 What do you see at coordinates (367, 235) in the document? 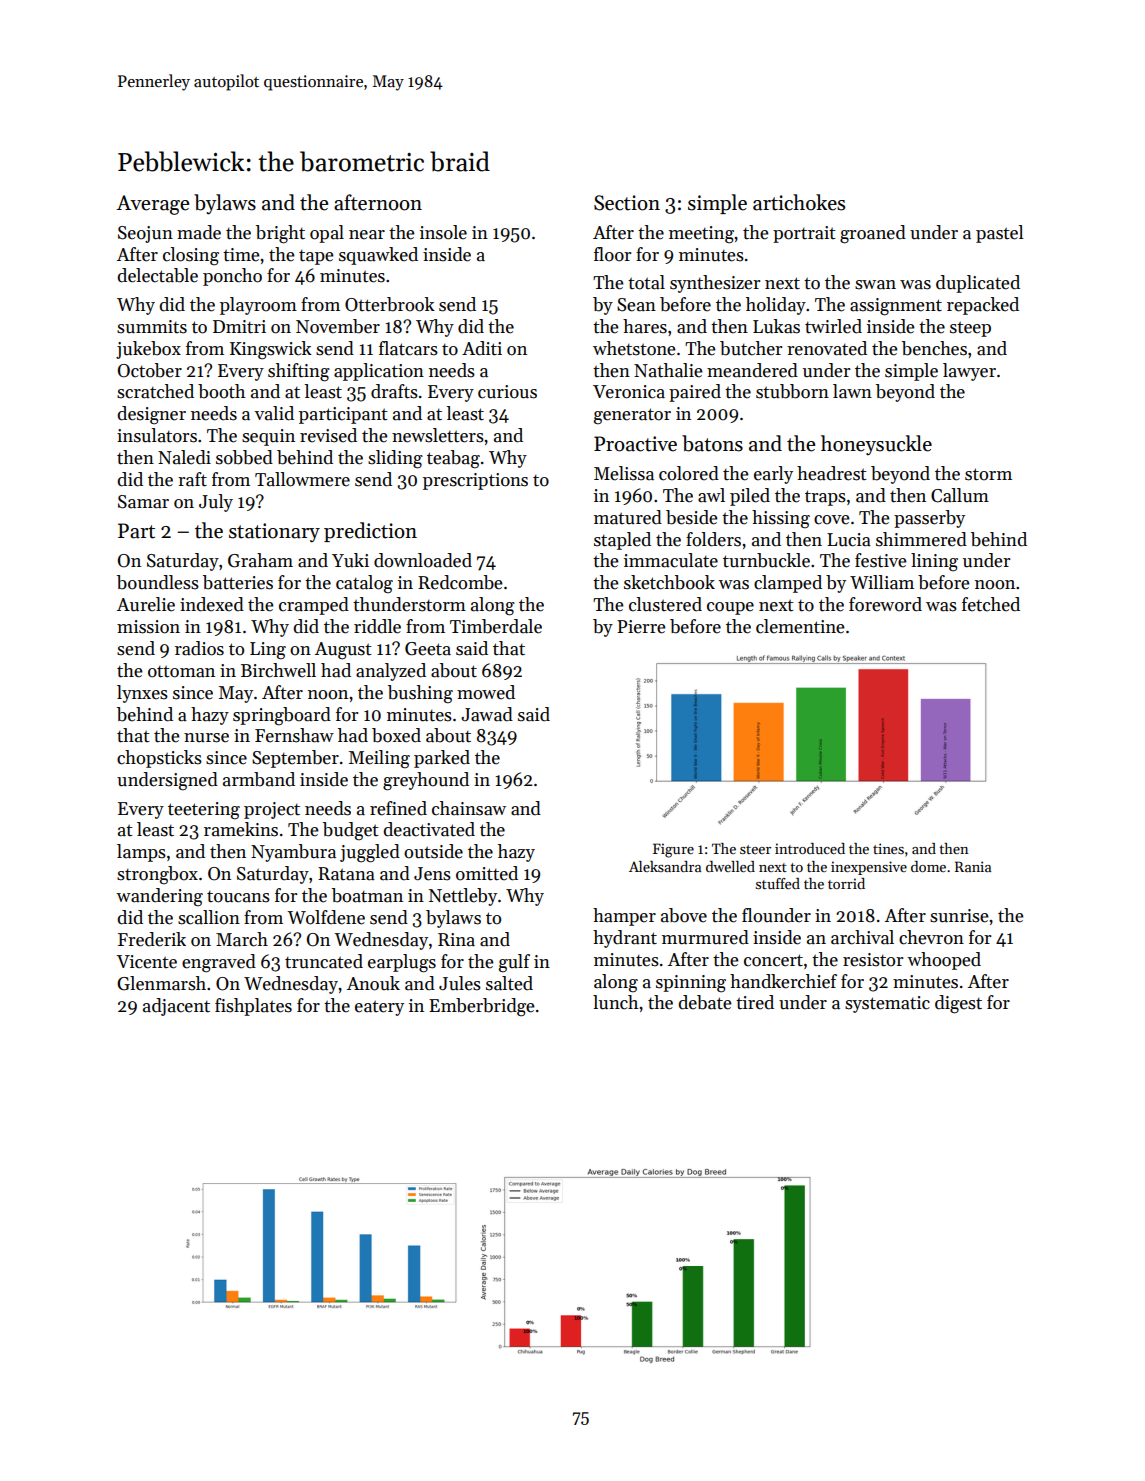
I see `near` at bounding box center [367, 235].
